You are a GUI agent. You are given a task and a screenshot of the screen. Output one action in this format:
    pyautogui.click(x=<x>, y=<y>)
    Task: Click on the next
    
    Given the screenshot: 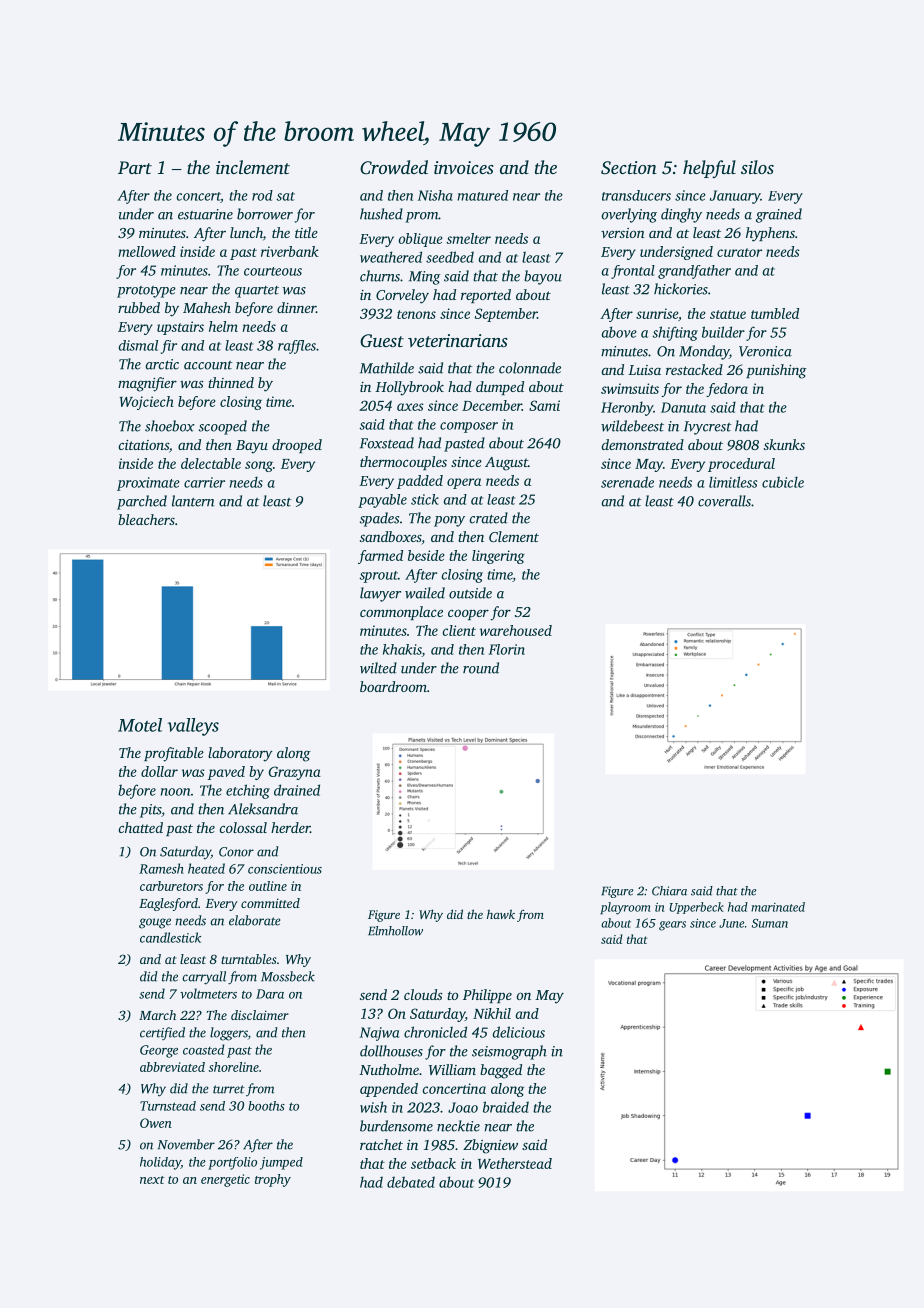 What is the action you would take?
    pyautogui.click(x=152, y=1180)
